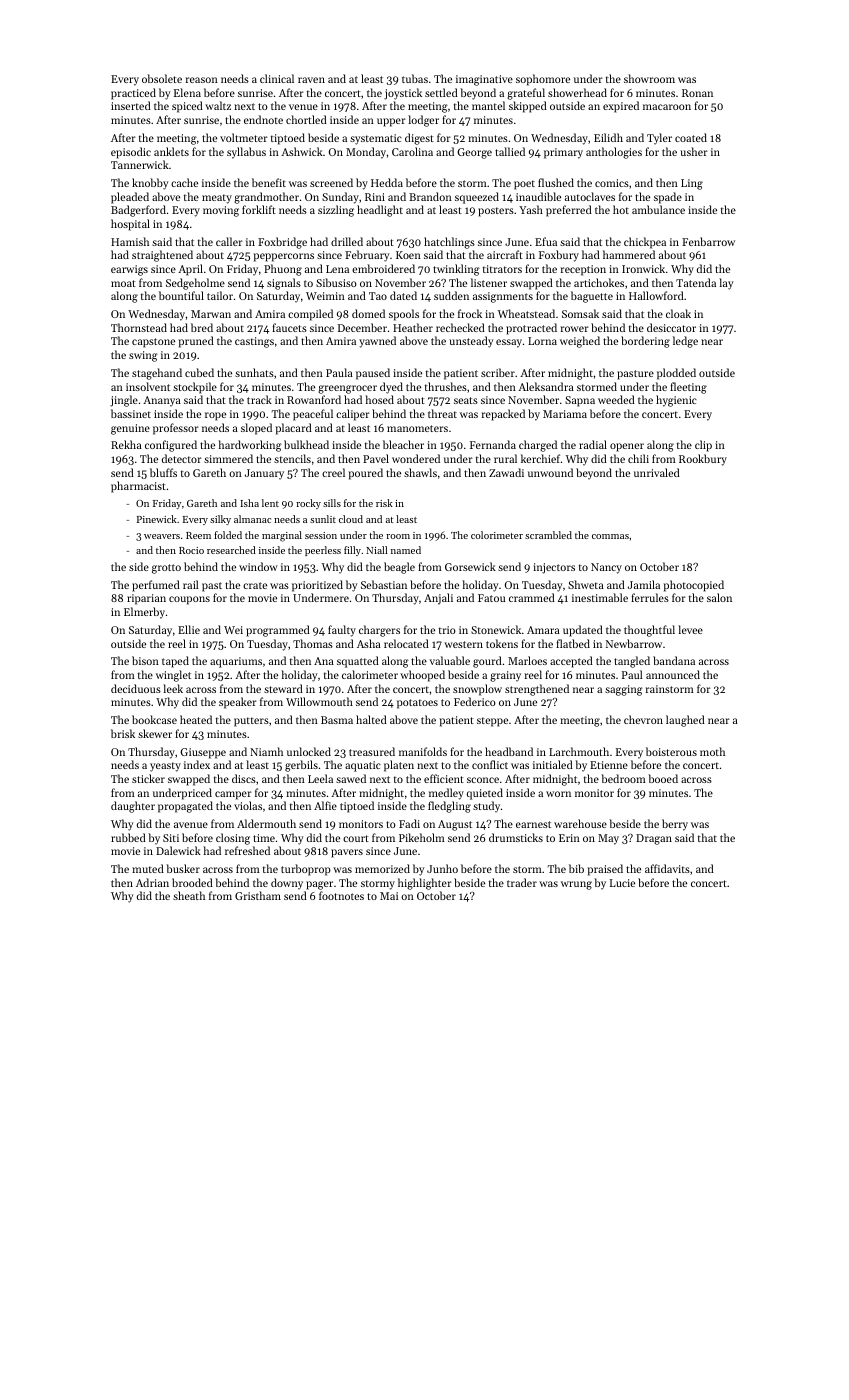  Describe the element at coordinates (254, 342) in the page. I see `castings` at that location.
